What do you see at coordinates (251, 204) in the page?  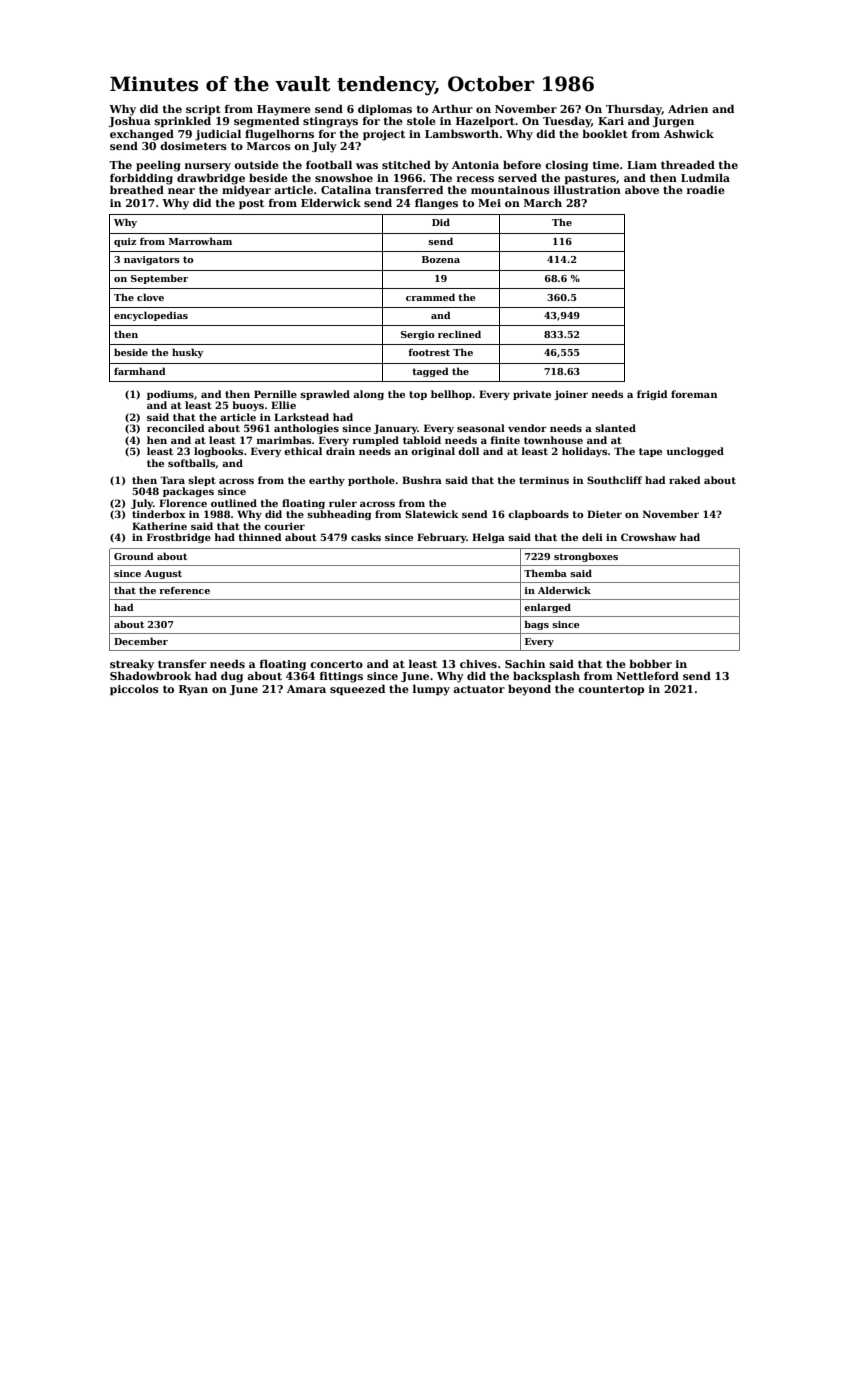 I see `post` at bounding box center [251, 204].
